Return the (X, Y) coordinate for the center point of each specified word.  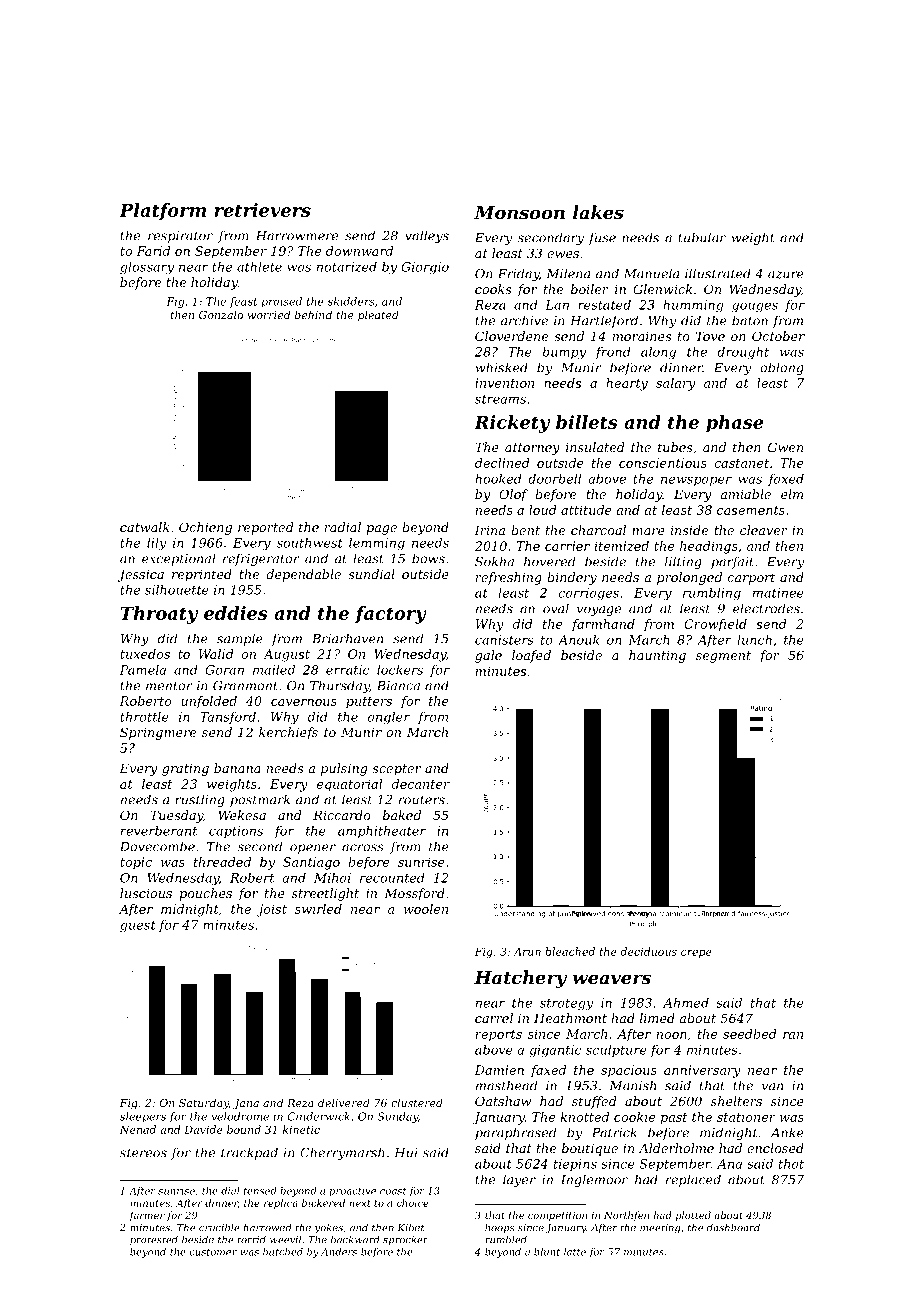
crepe (696, 954)
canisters (504, 640)
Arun (527, 952)
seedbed (750, 1034)
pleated (378, 316)
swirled (318, 909)
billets (587, 422)
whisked (502, 367)
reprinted (202, 575)
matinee (778, 593)
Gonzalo (221, 314)
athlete (259, 267)
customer (213, 1252)
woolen (426, 909)
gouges (755, 308)
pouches (205, 894)
